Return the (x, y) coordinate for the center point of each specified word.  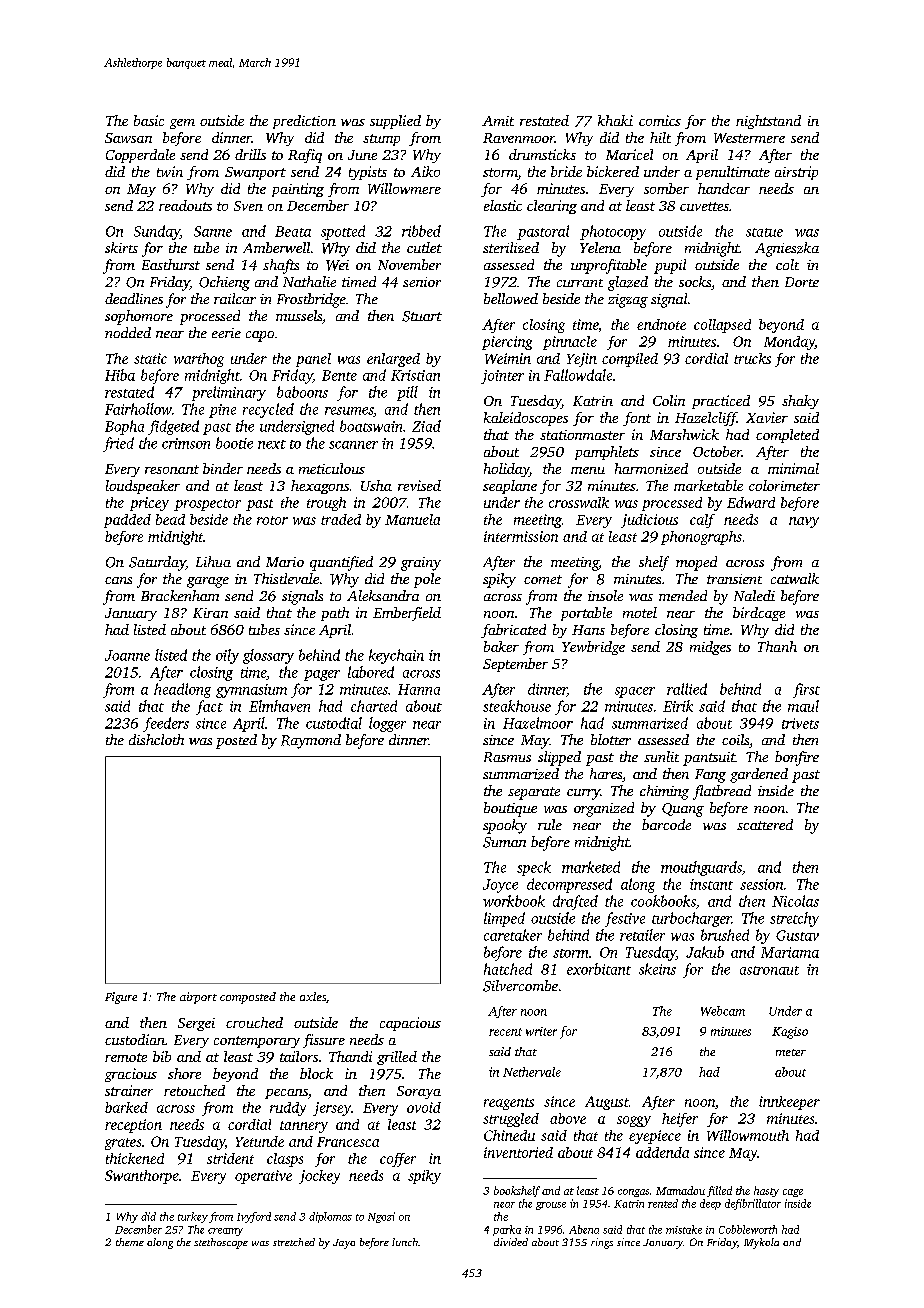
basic (149, 120)
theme (130, 1242)
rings (602, 1243)
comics (660, 120)
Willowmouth (748, 1135)
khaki (615, 120)
